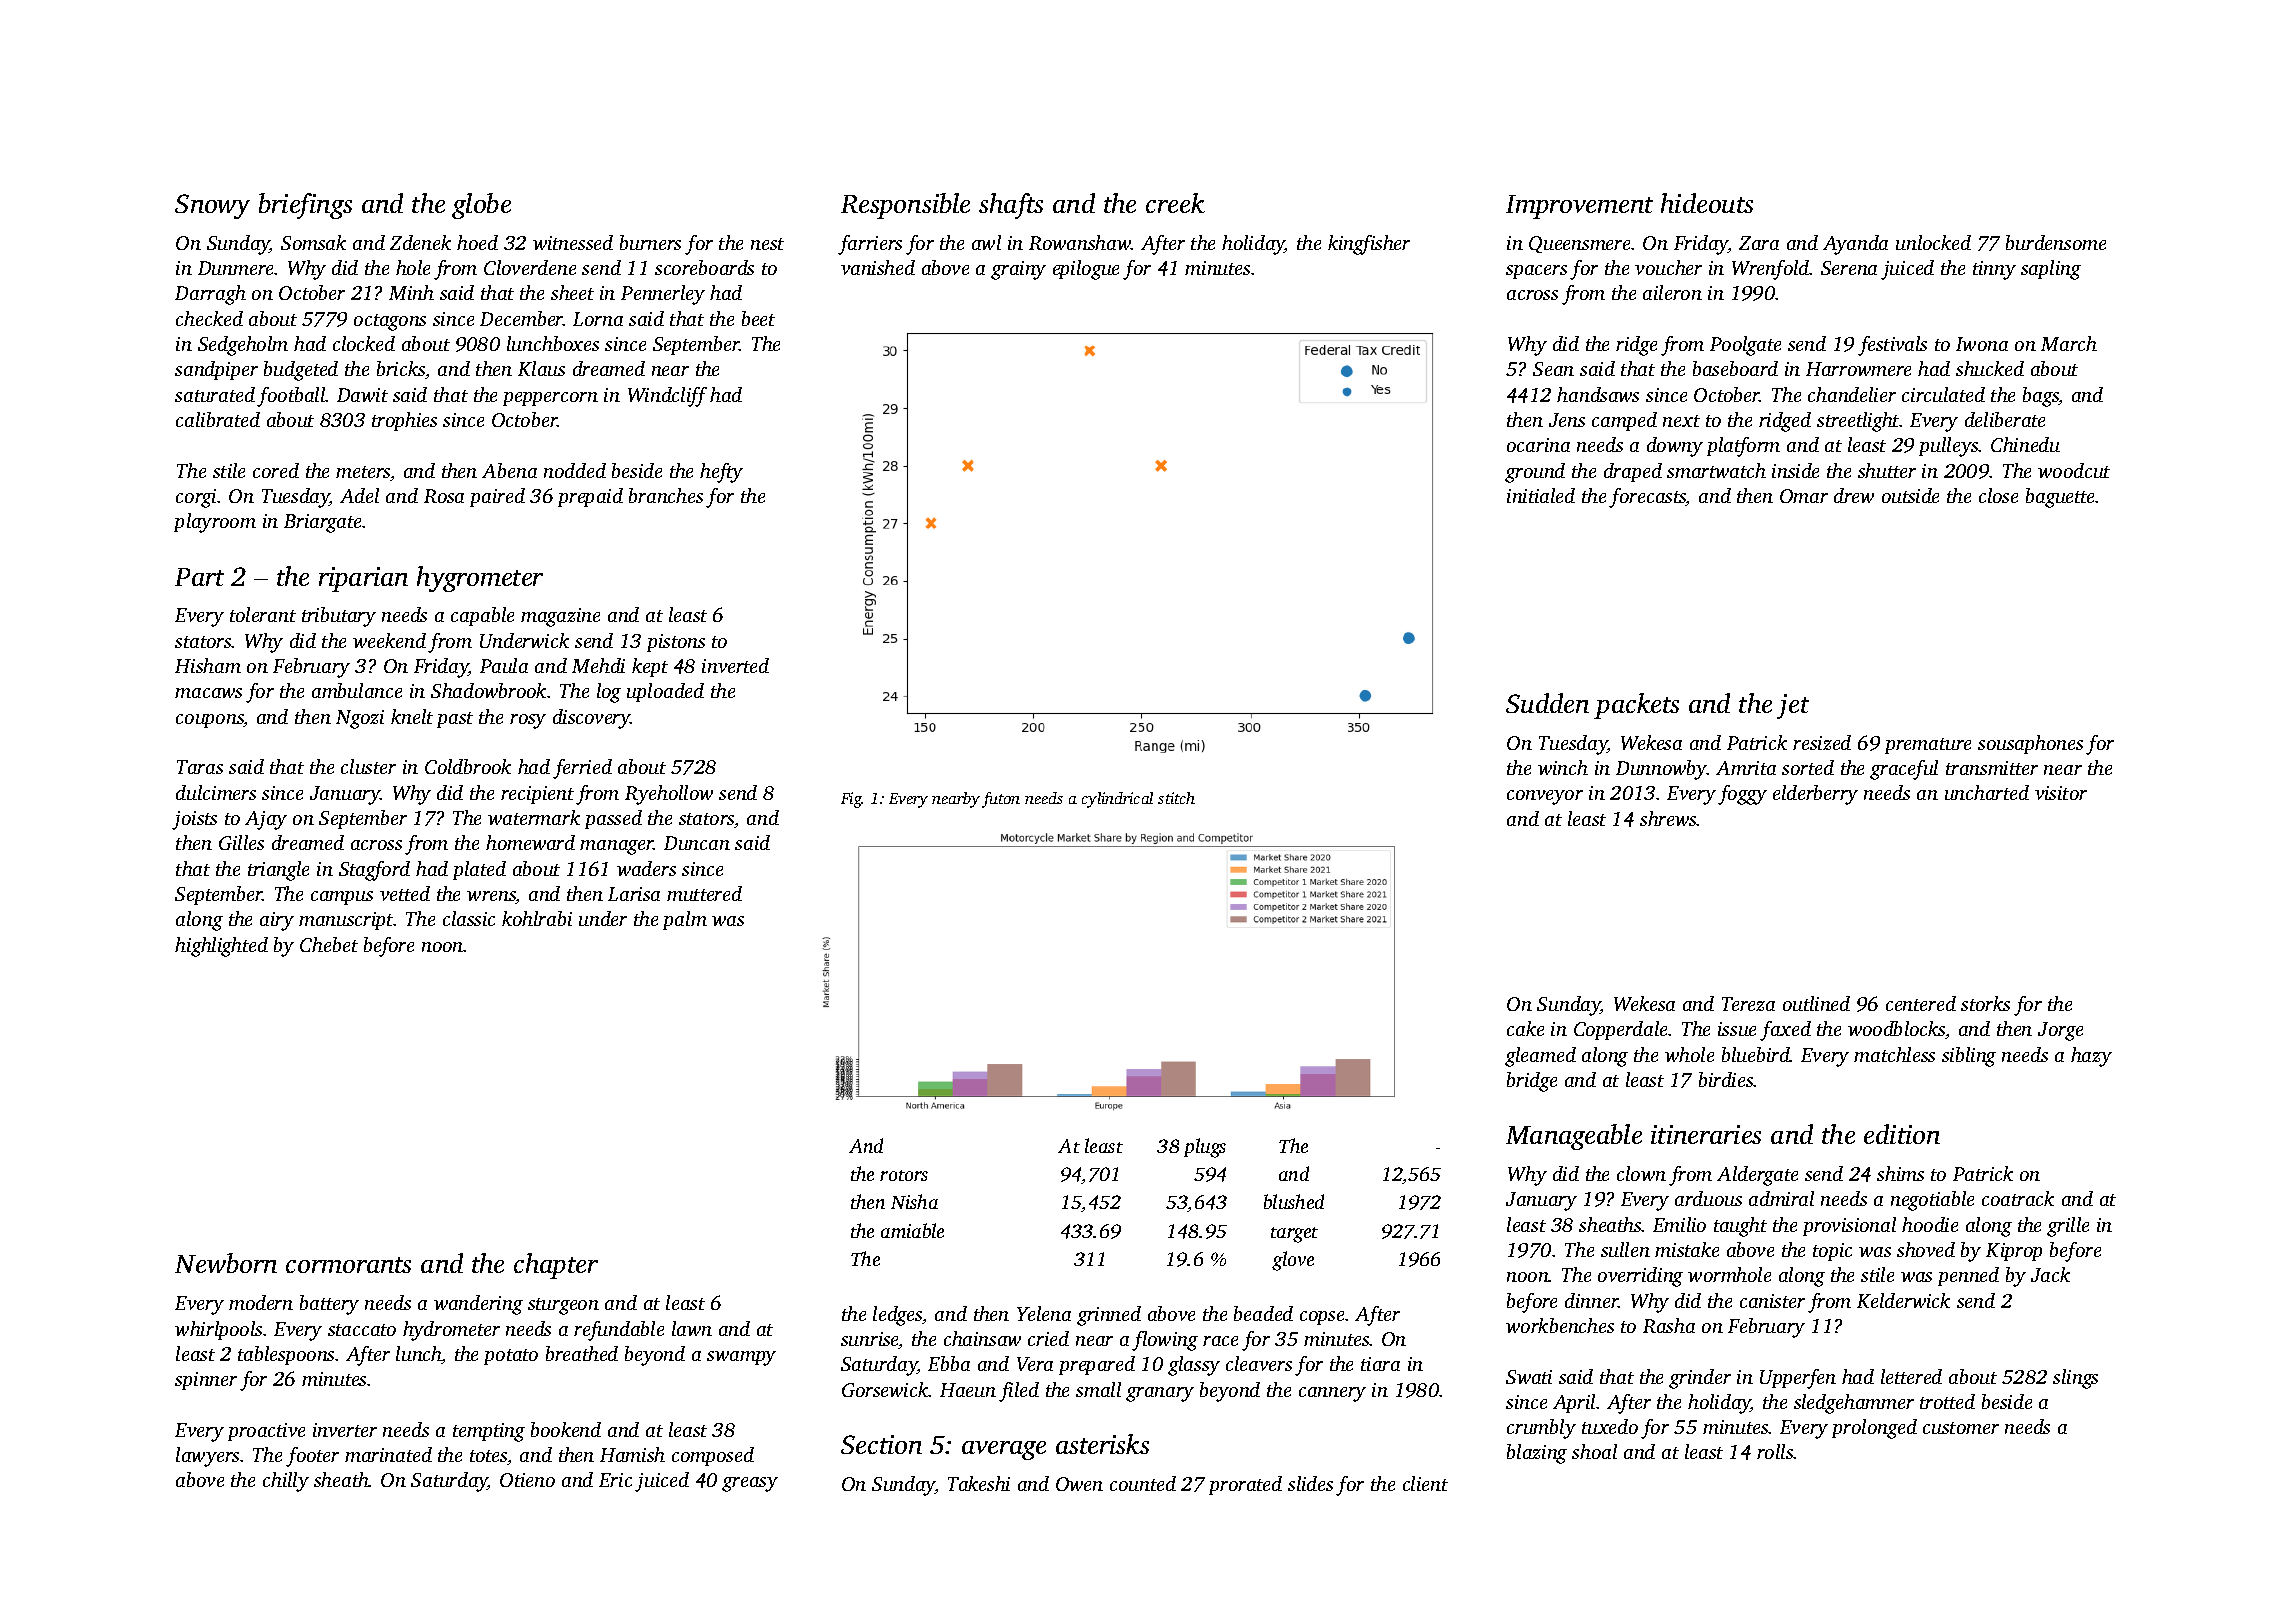 This image has width=2292, height=1620. I want to click on prepaid, so click(590, 497).
